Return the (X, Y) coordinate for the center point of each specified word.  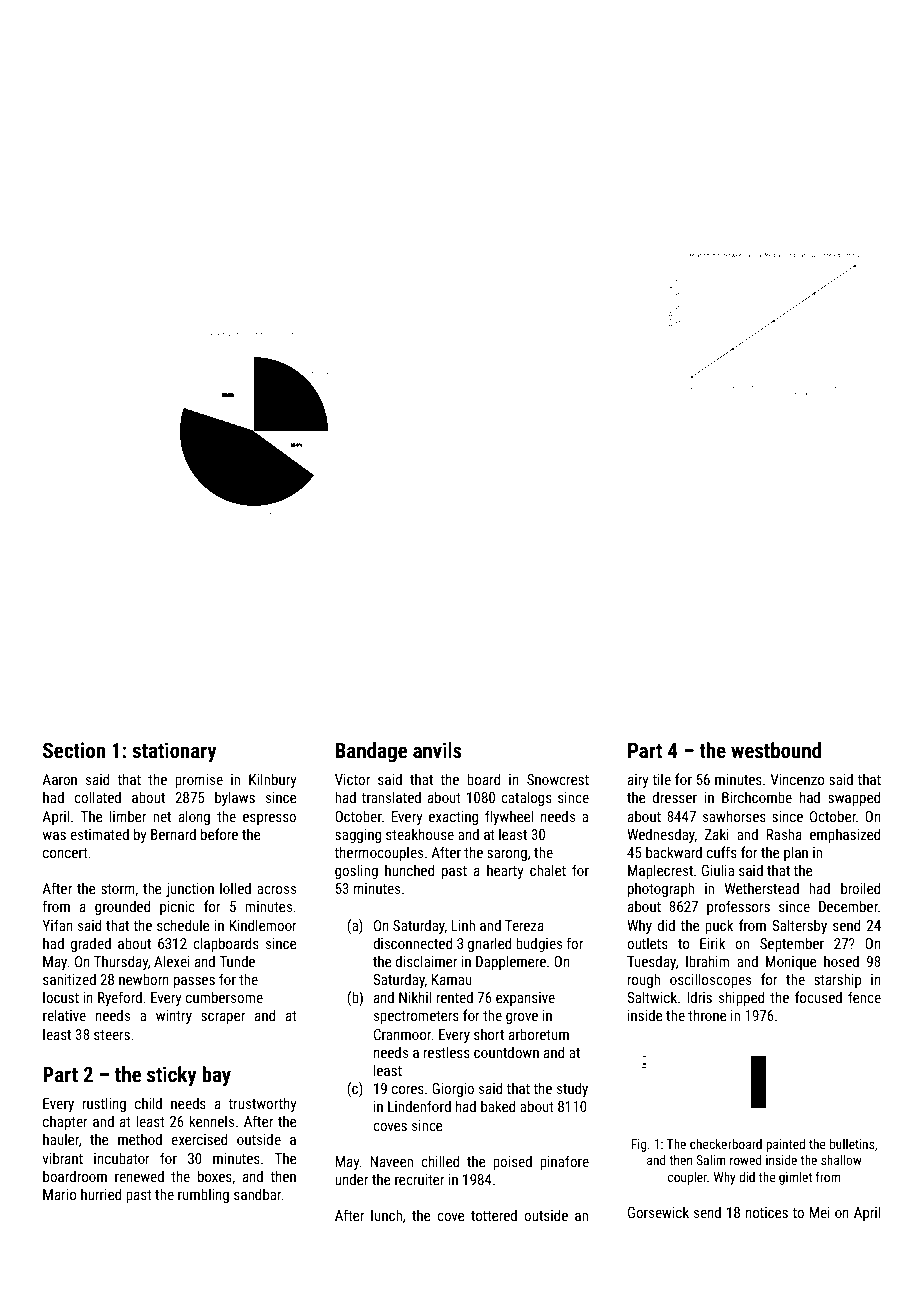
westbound (776, 750)
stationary (174, 752)
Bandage (371, 752)
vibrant (62, 1158)
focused (818, 997)
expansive (525, 999)
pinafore (564, 1162)
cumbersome (224, 997)
